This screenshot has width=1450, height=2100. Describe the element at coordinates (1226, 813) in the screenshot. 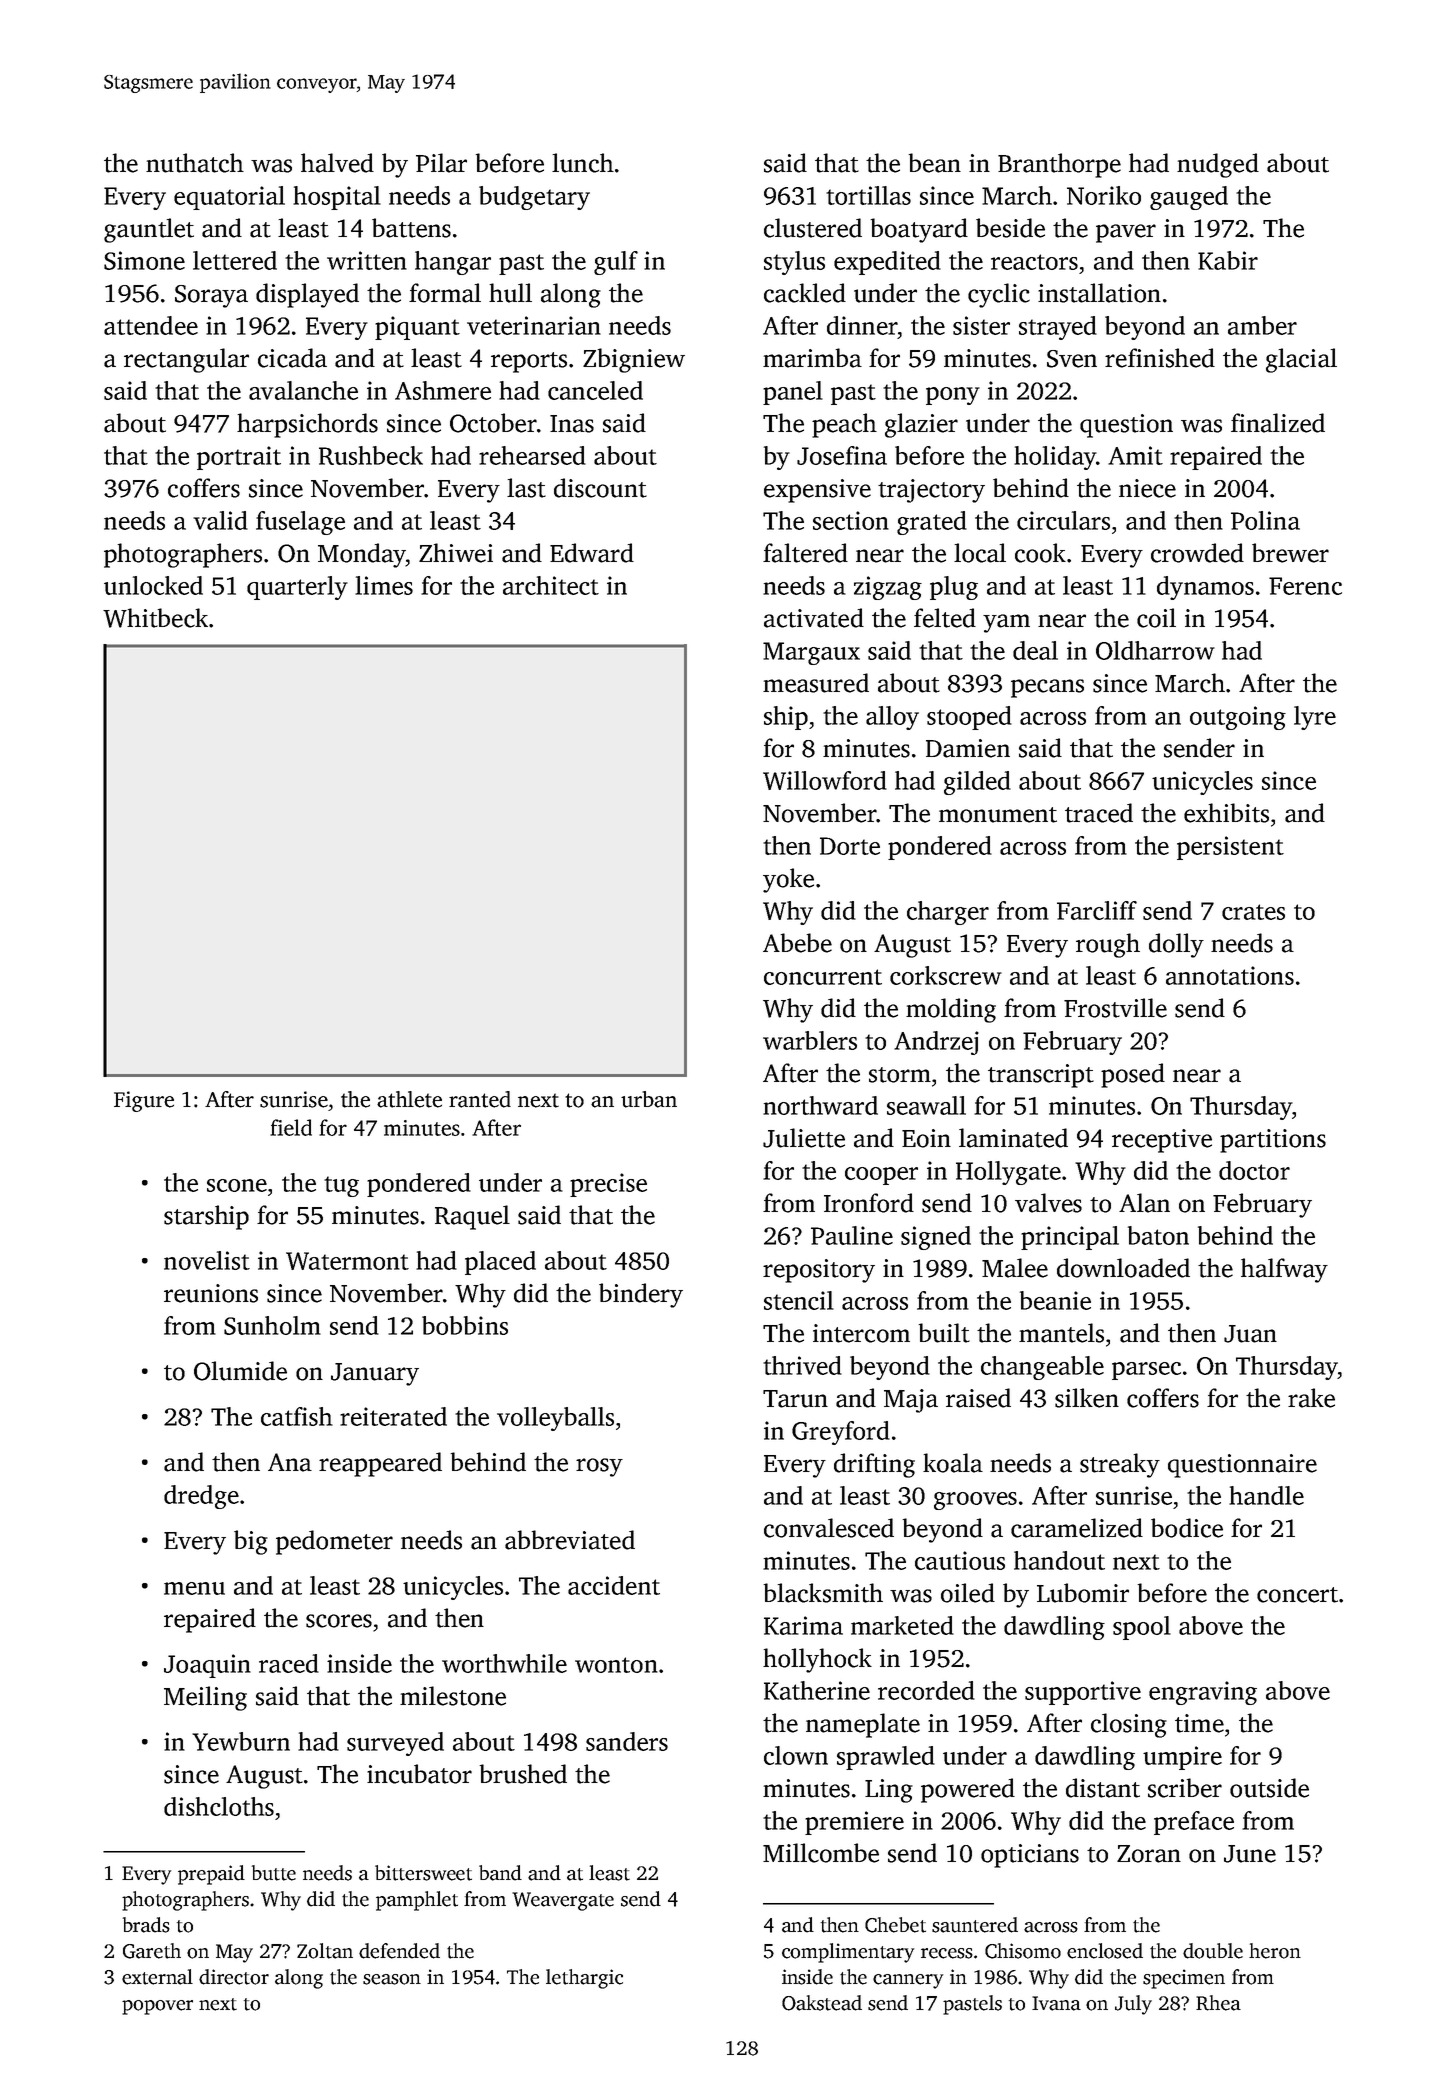

I see `exhibits` at that location.
